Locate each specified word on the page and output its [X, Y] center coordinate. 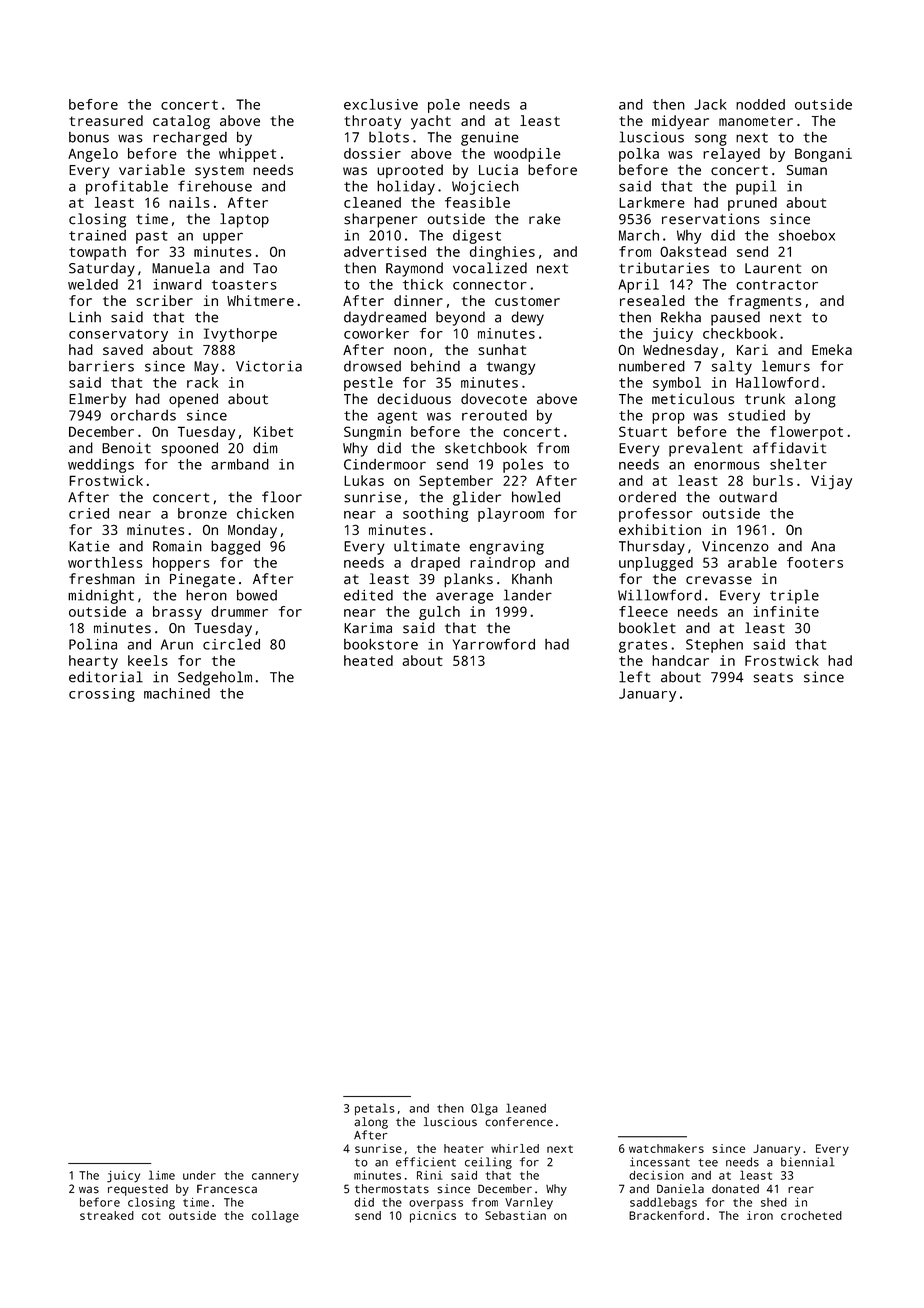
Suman [807, 170]
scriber [164, 300]
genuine [490, 139]
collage [275, 1217]
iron [760, 1215]
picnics [433, 1217]
